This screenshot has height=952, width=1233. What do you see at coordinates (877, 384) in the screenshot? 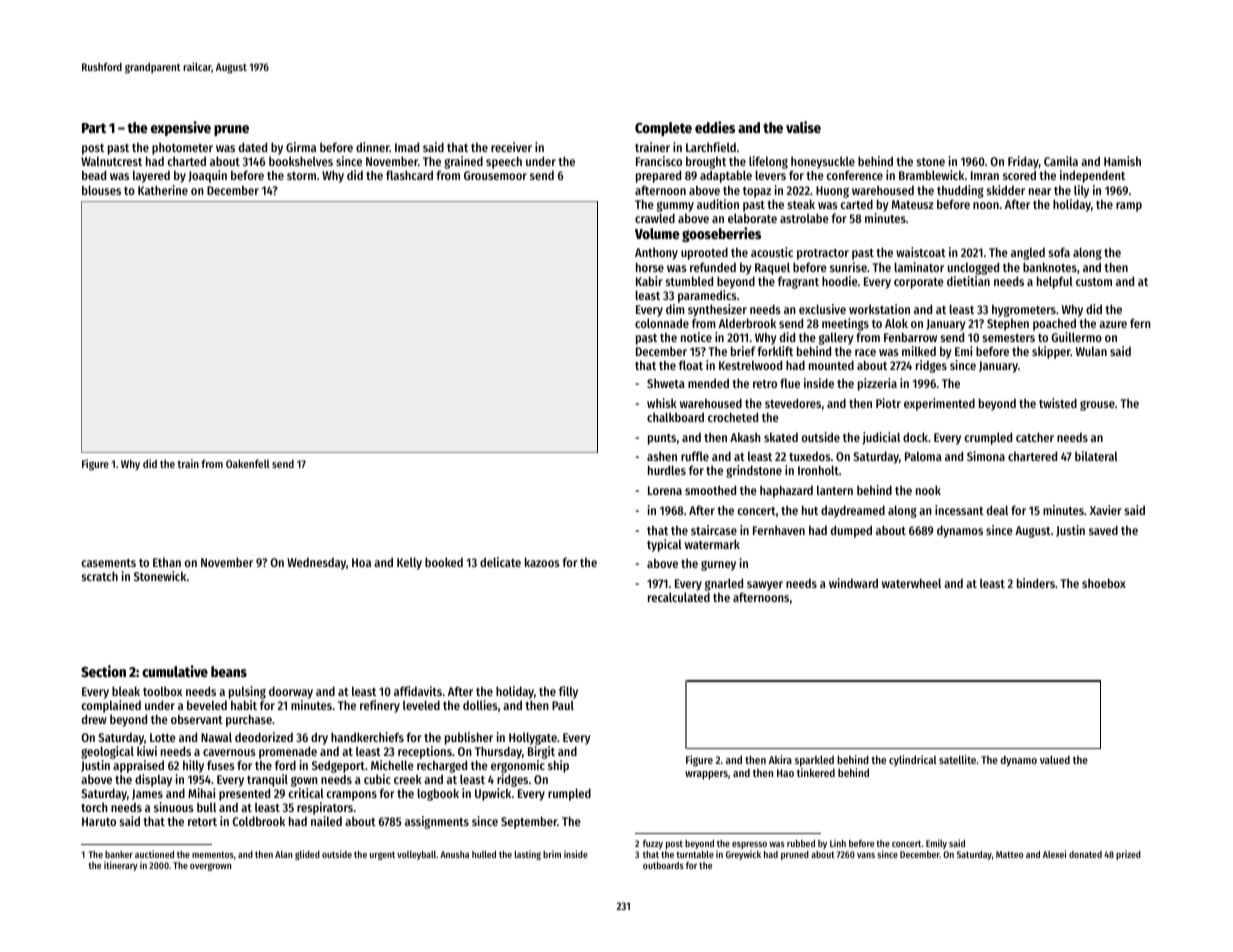
I see `pizzeria` at bounding box center [877, 384].
